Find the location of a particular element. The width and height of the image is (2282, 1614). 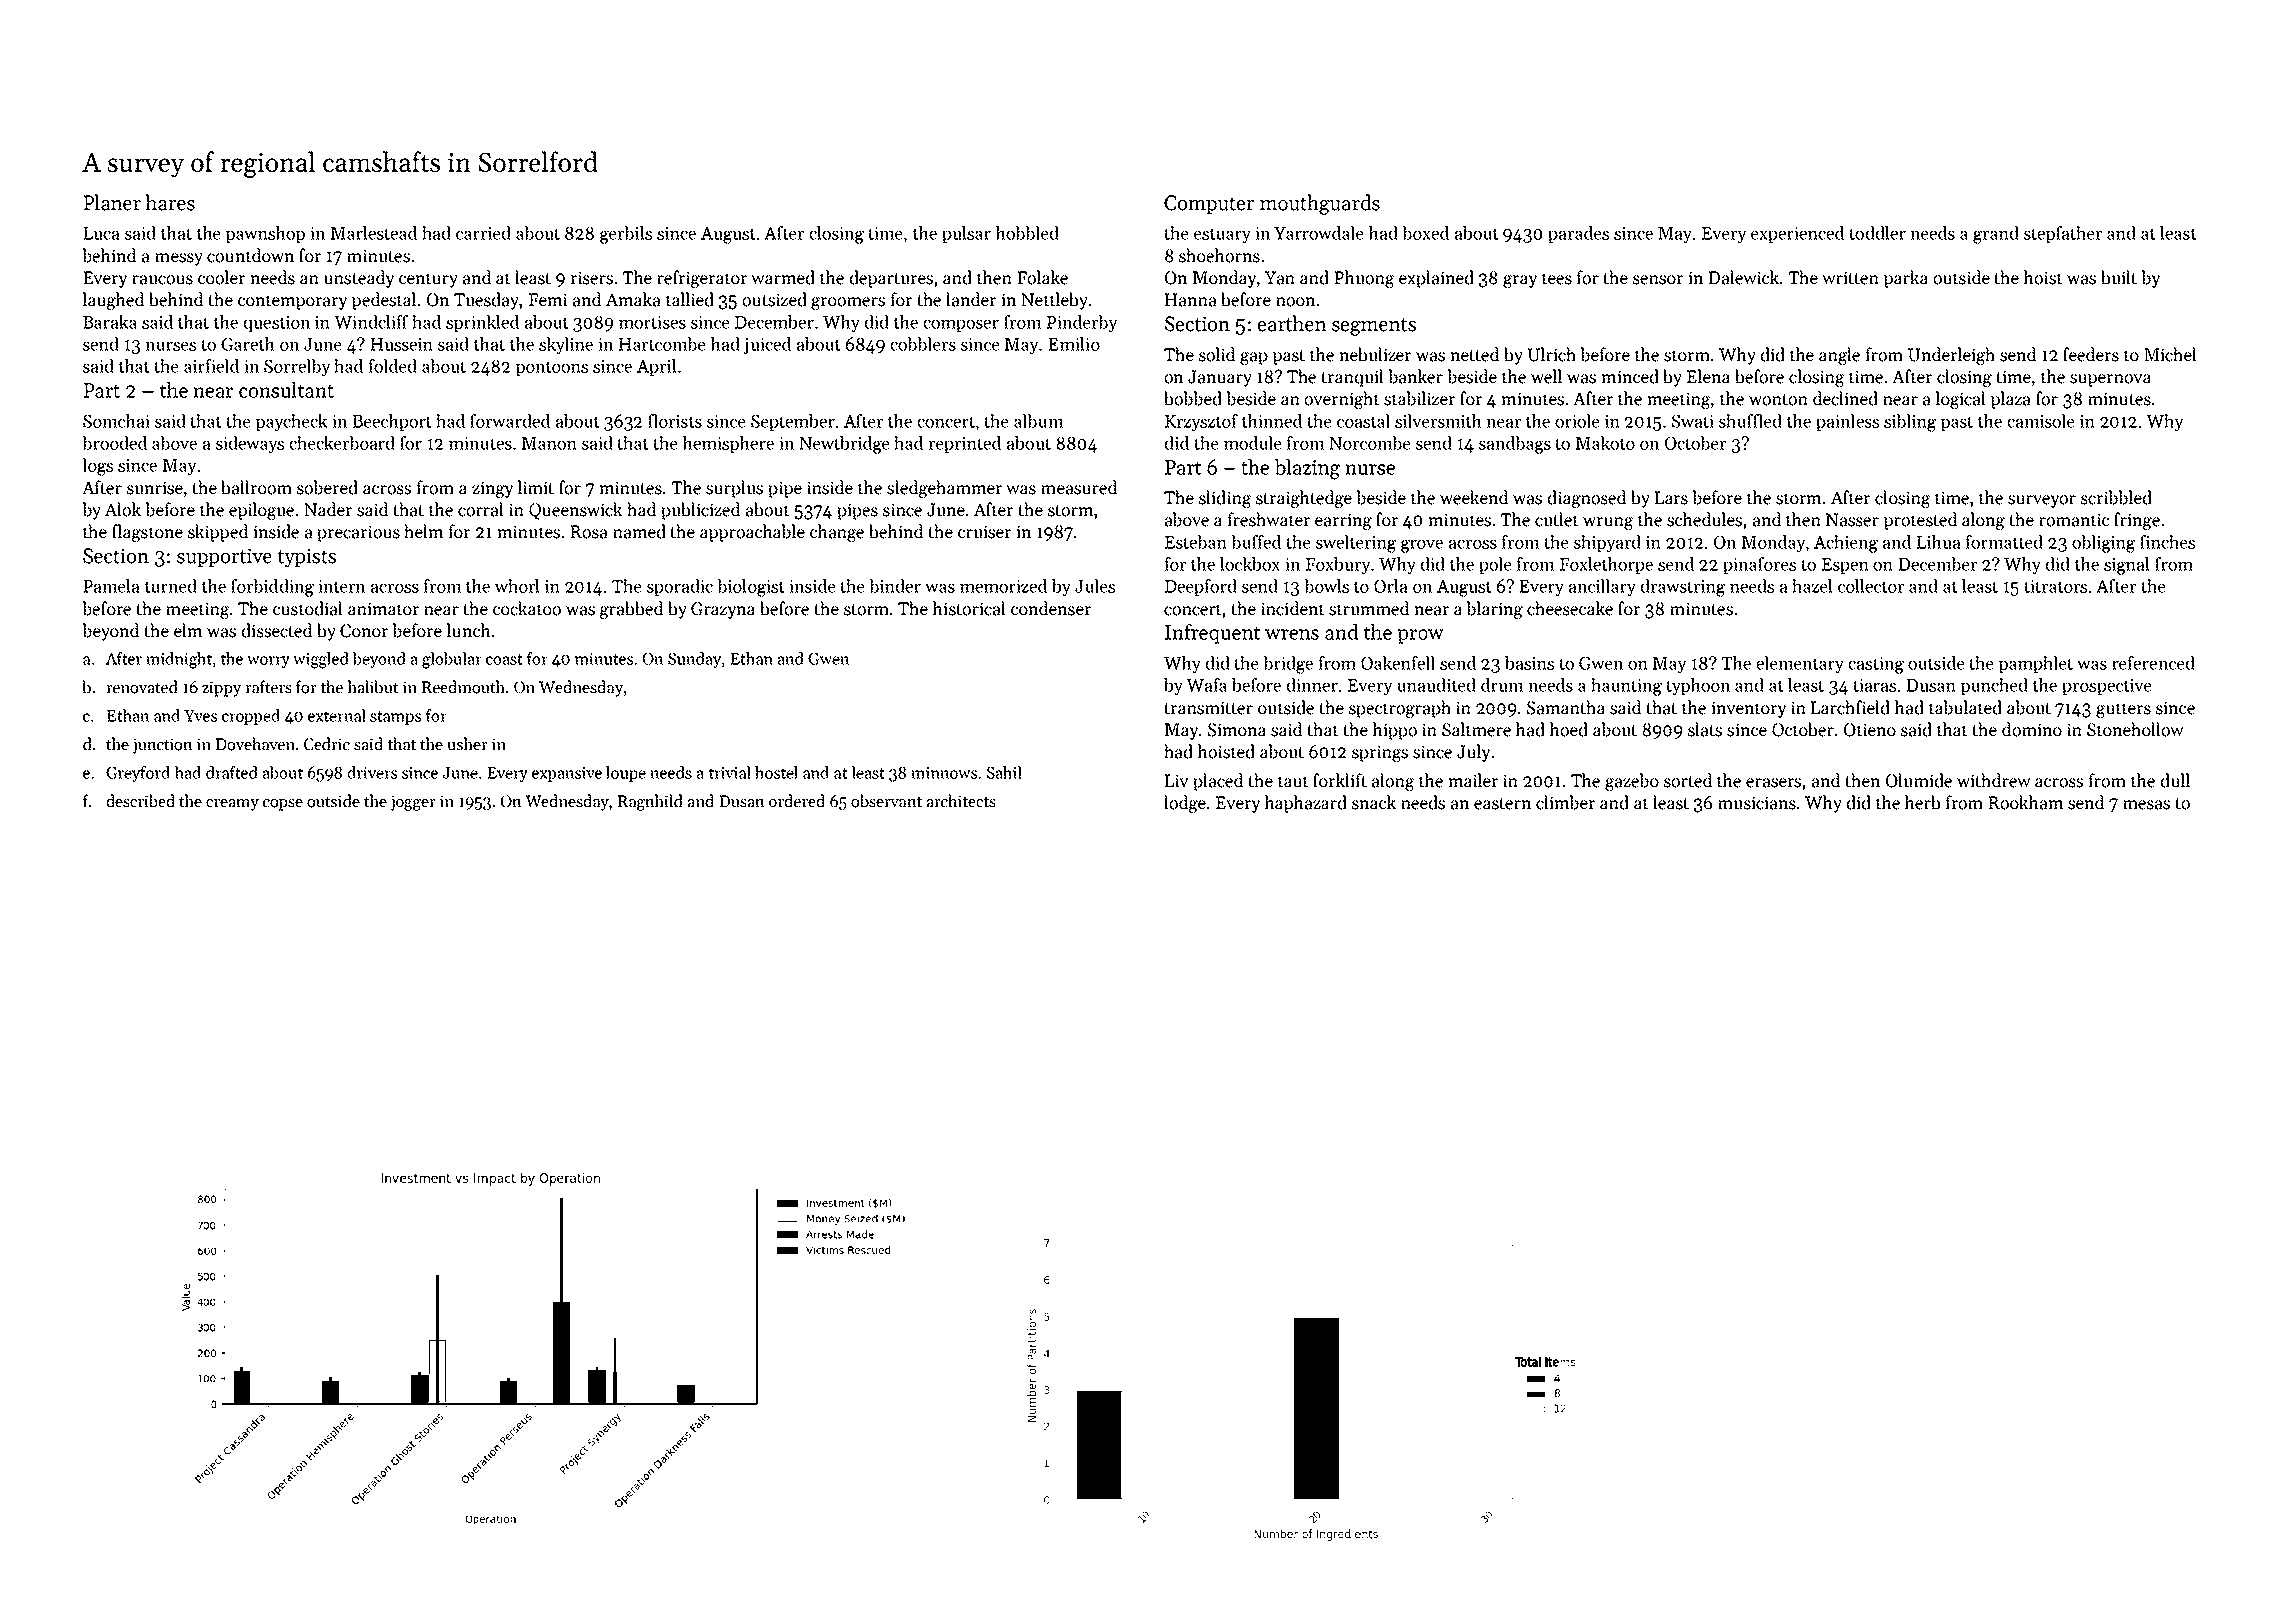

nebulizer is located at coordinates (1375, 354).
